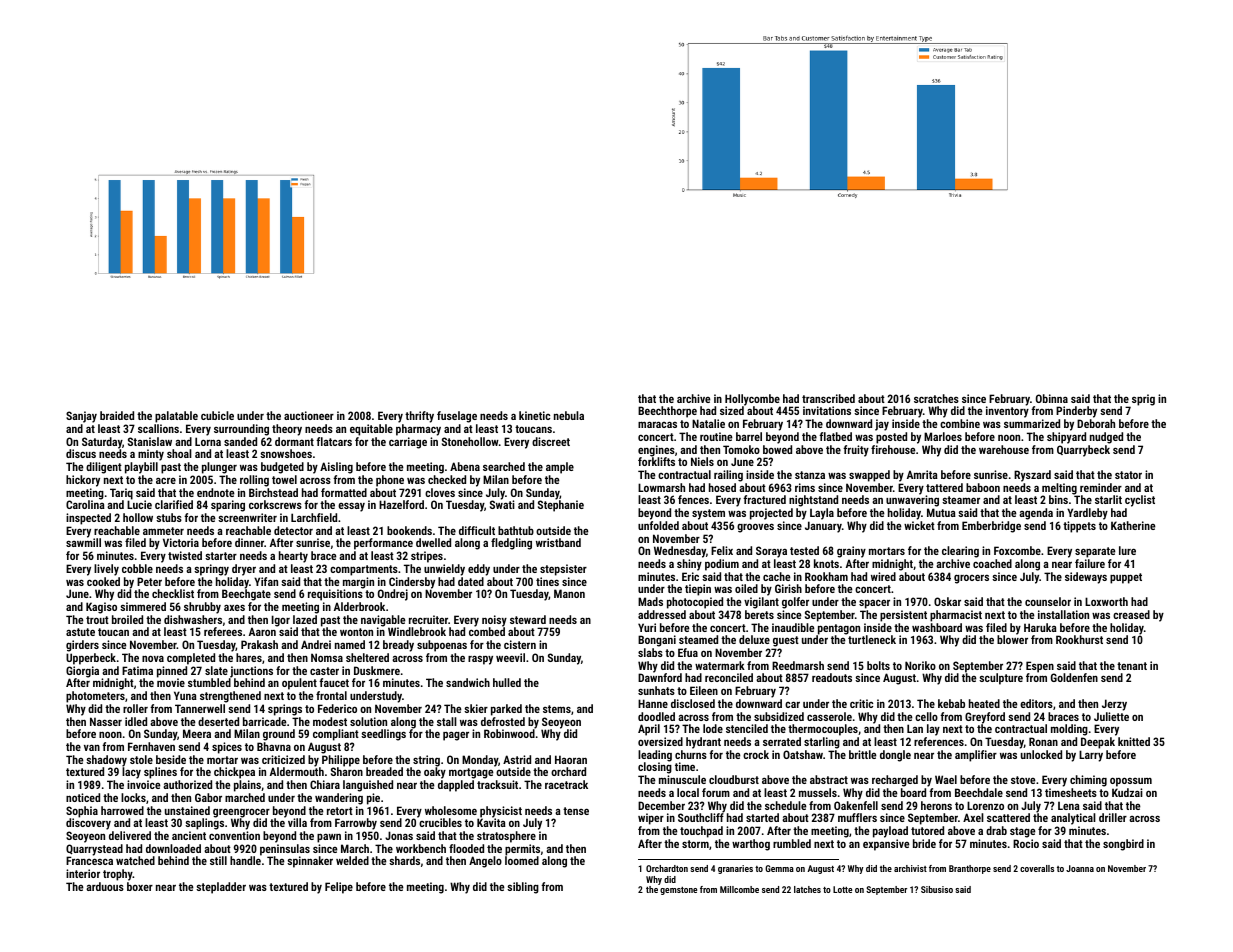  I want to click on astute, so click(80, 632).
